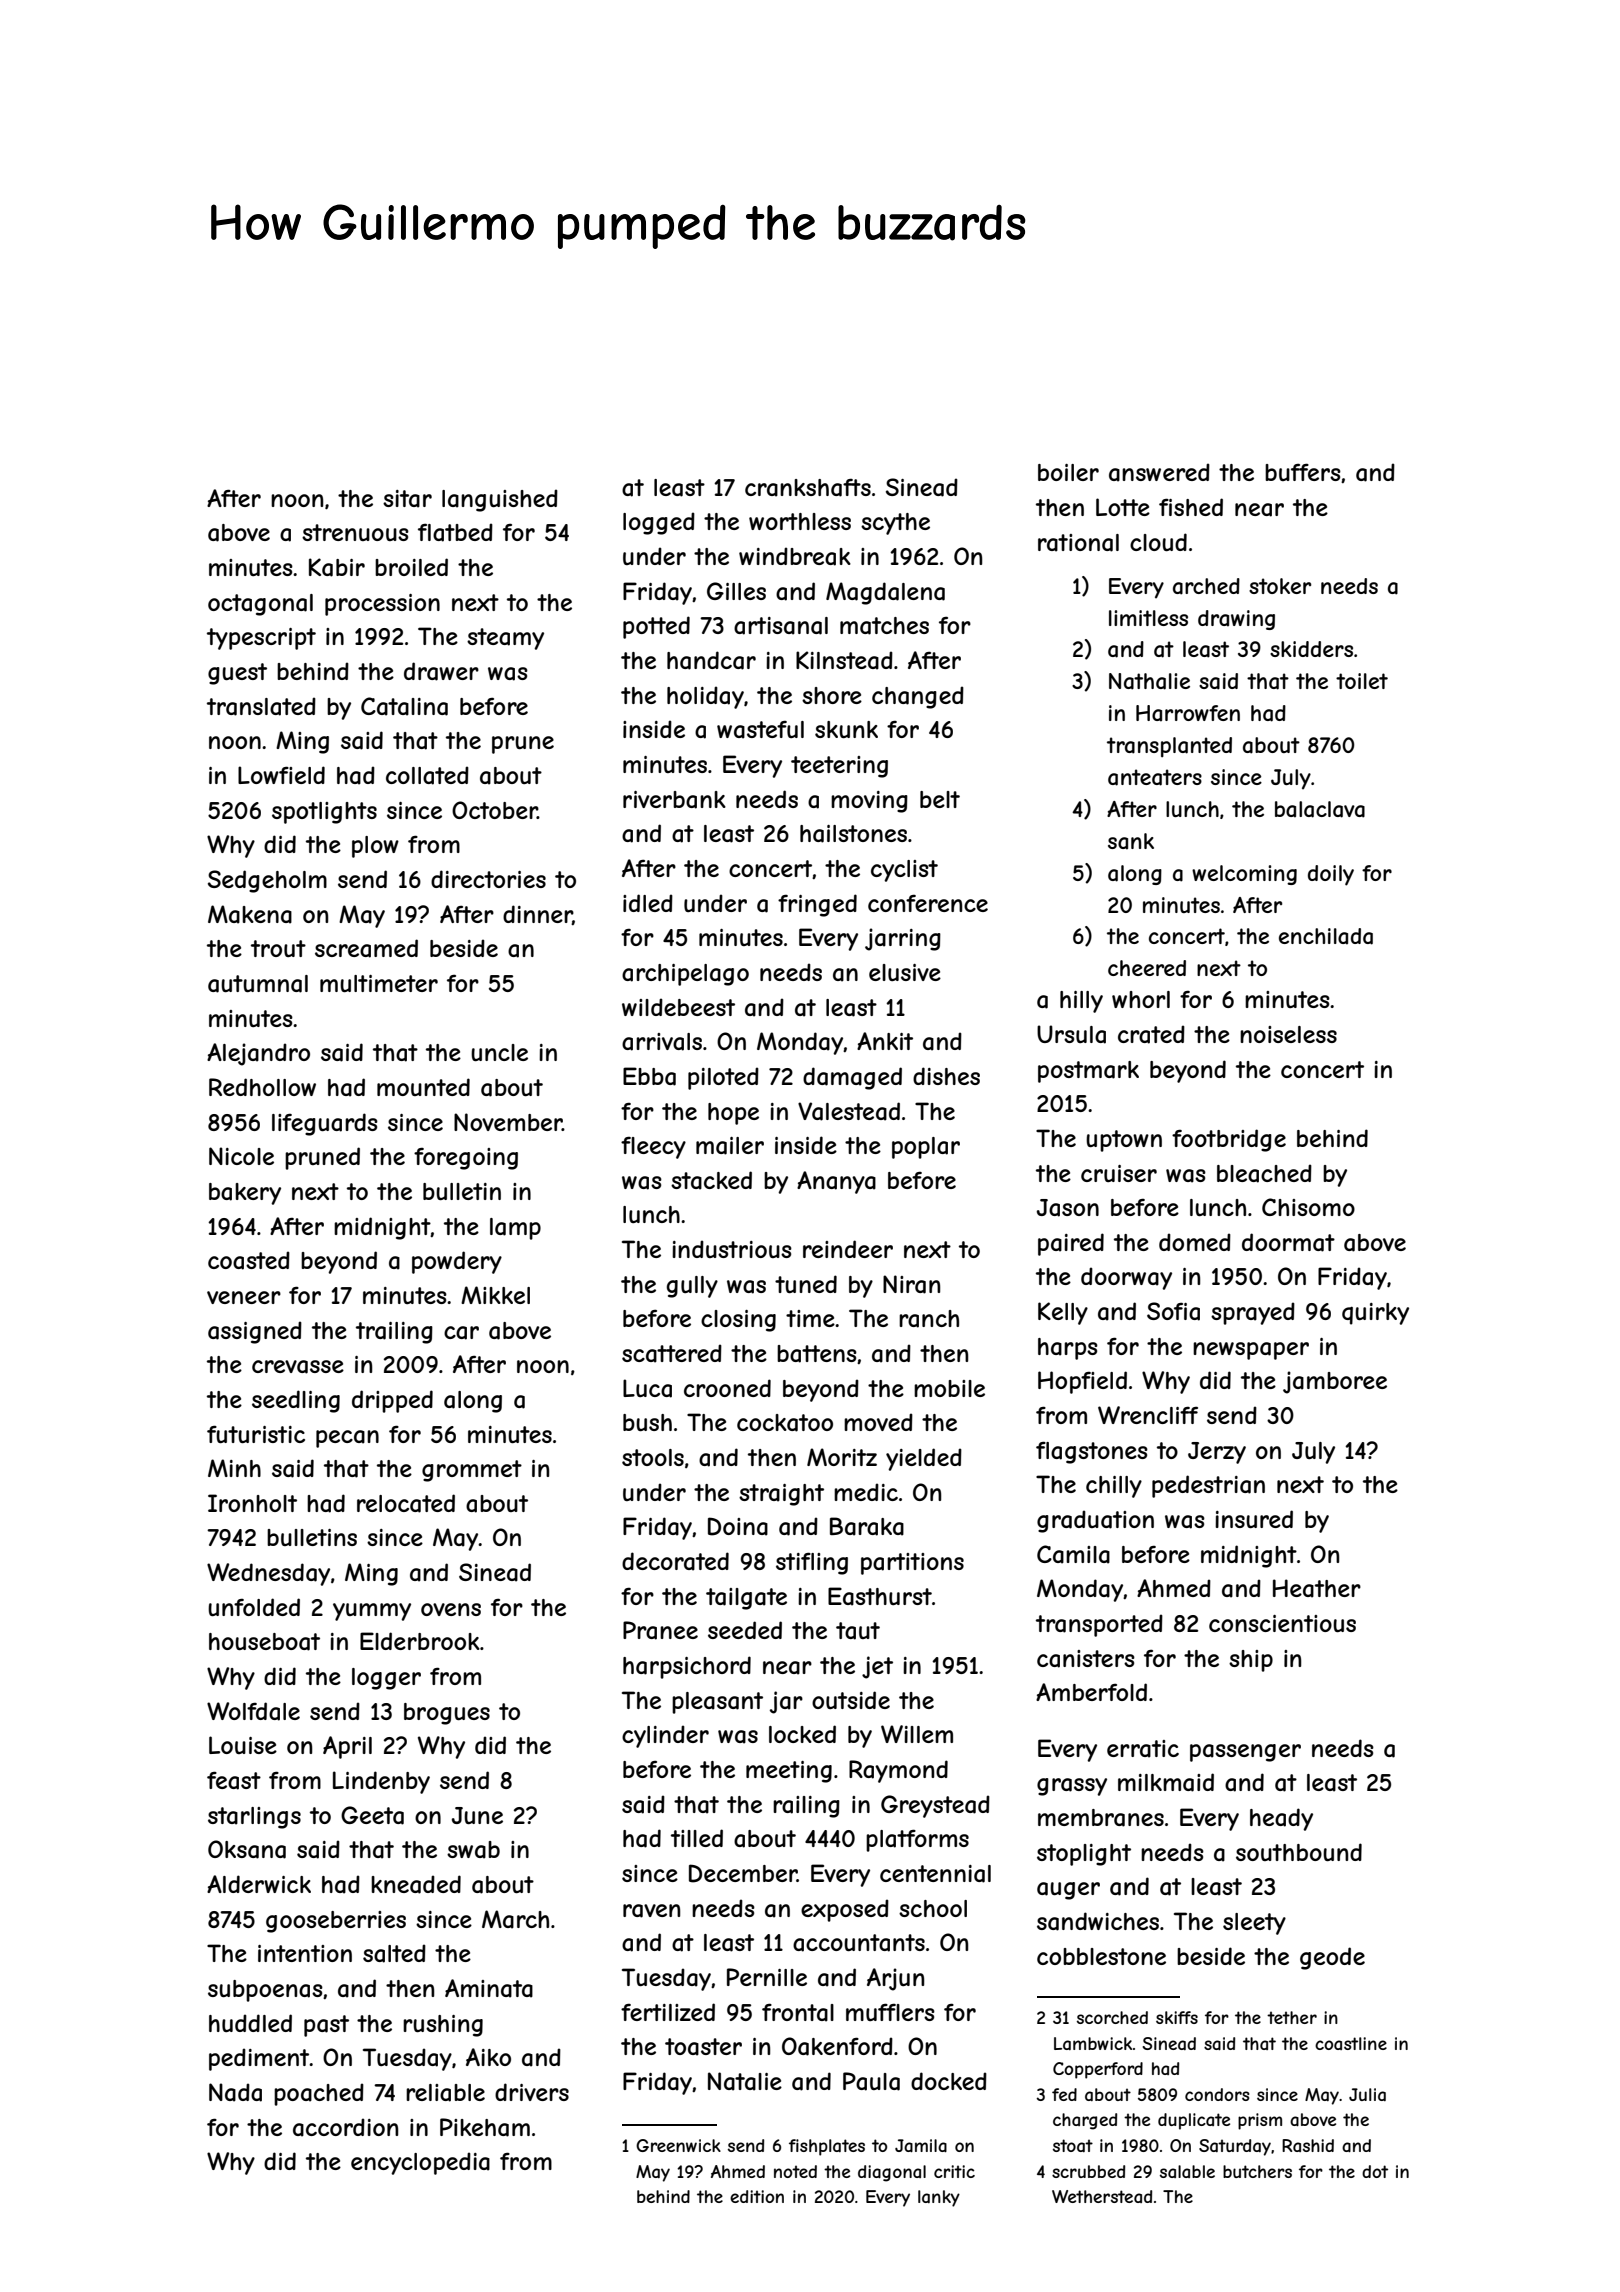 This screenshot has width=1620, height=2292. What do you see at coordinates (1195, 1242) in the screenshot?
I see `domed` at bounding box center [1195, 1242].
